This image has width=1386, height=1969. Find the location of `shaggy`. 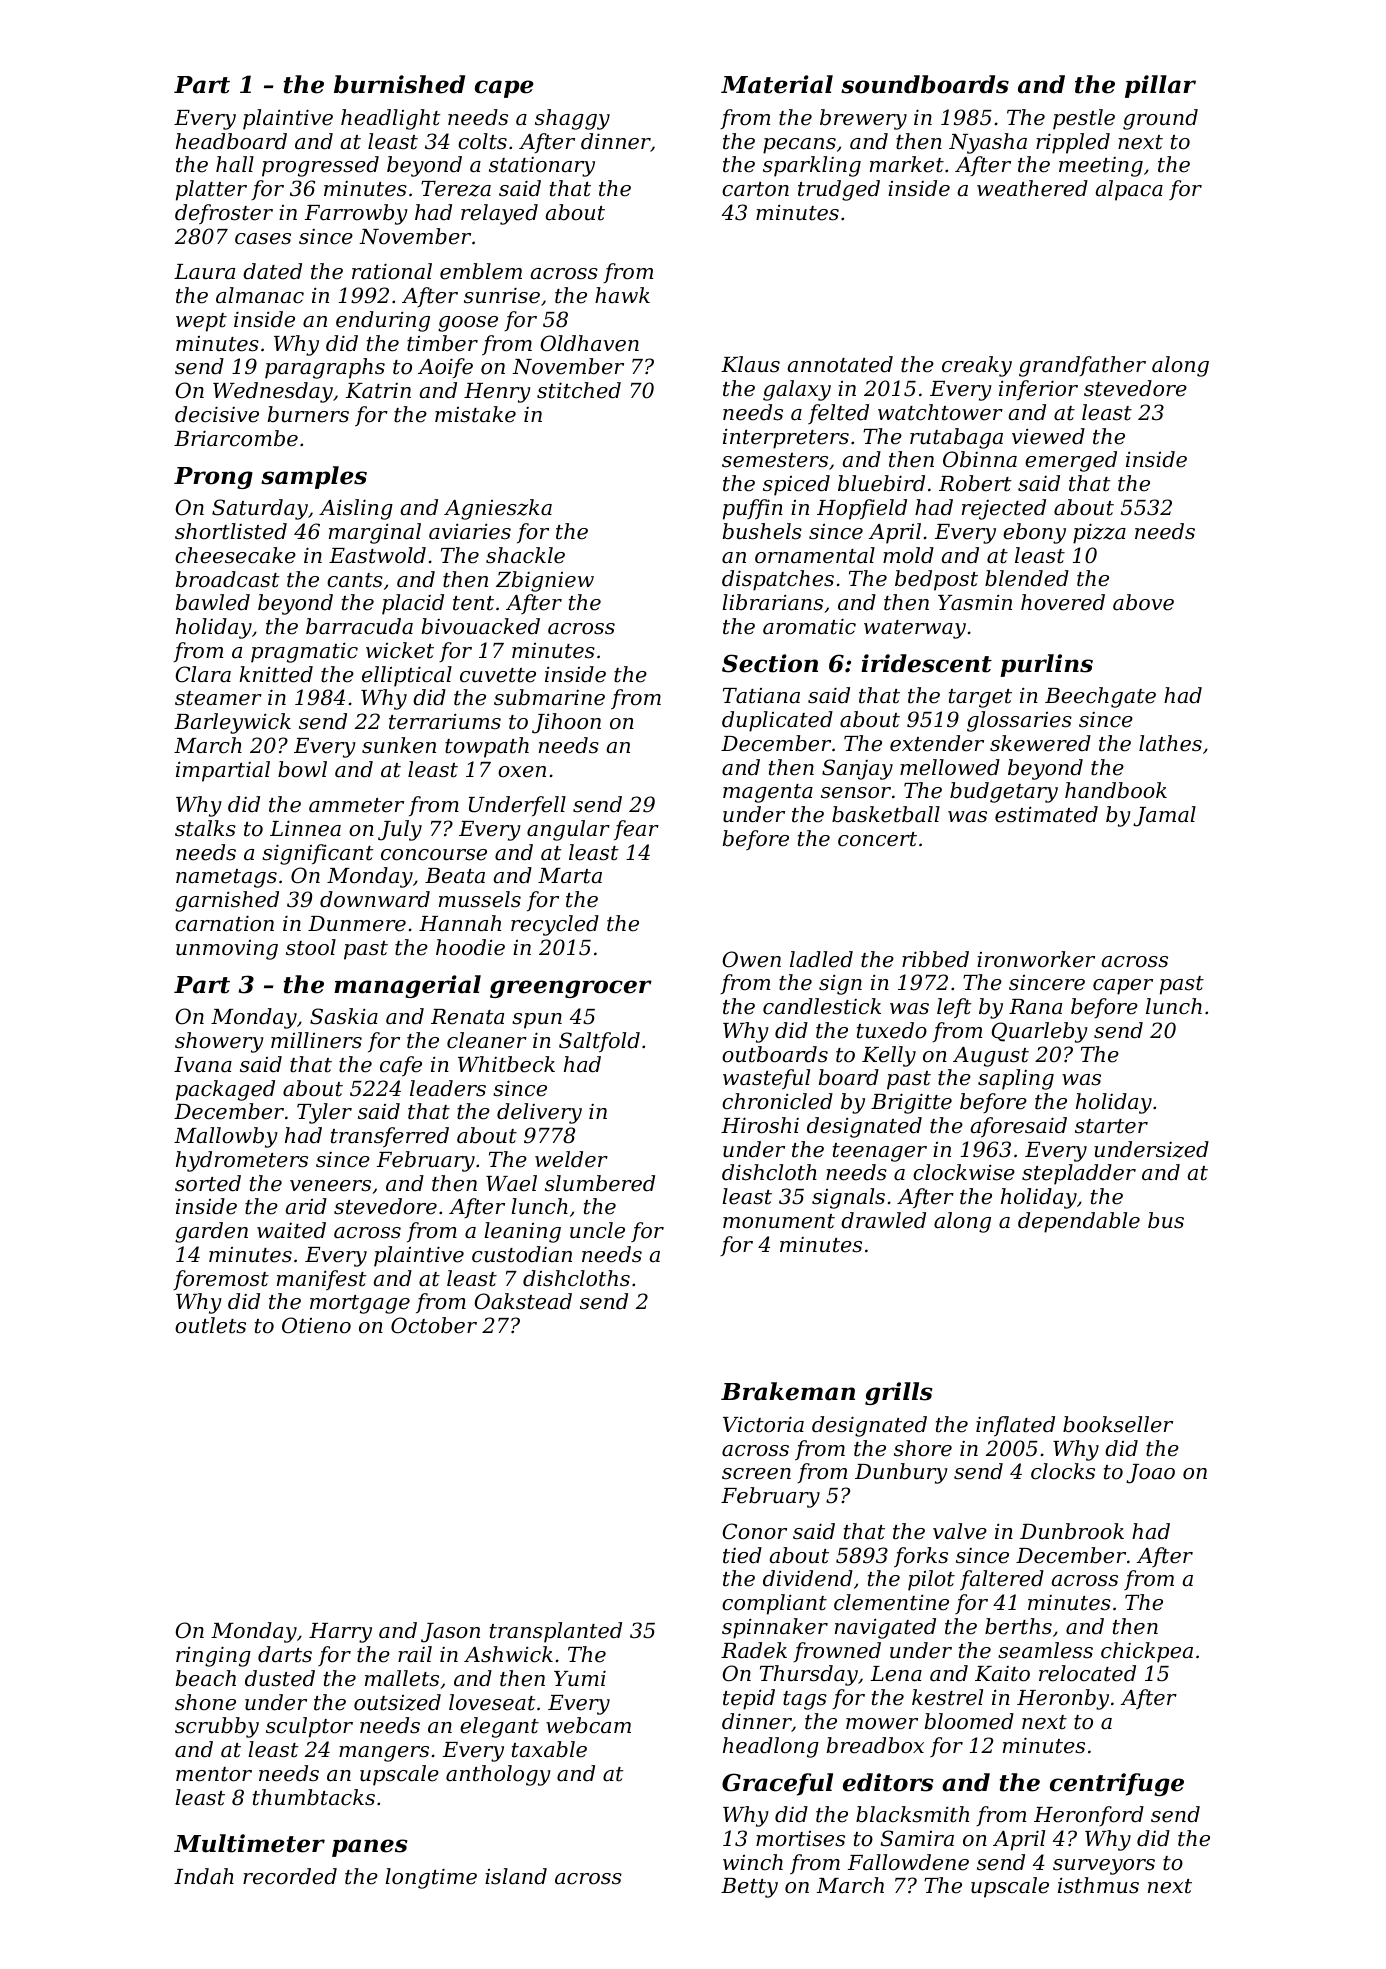

shaggy is located at coordinates (572, 119).
